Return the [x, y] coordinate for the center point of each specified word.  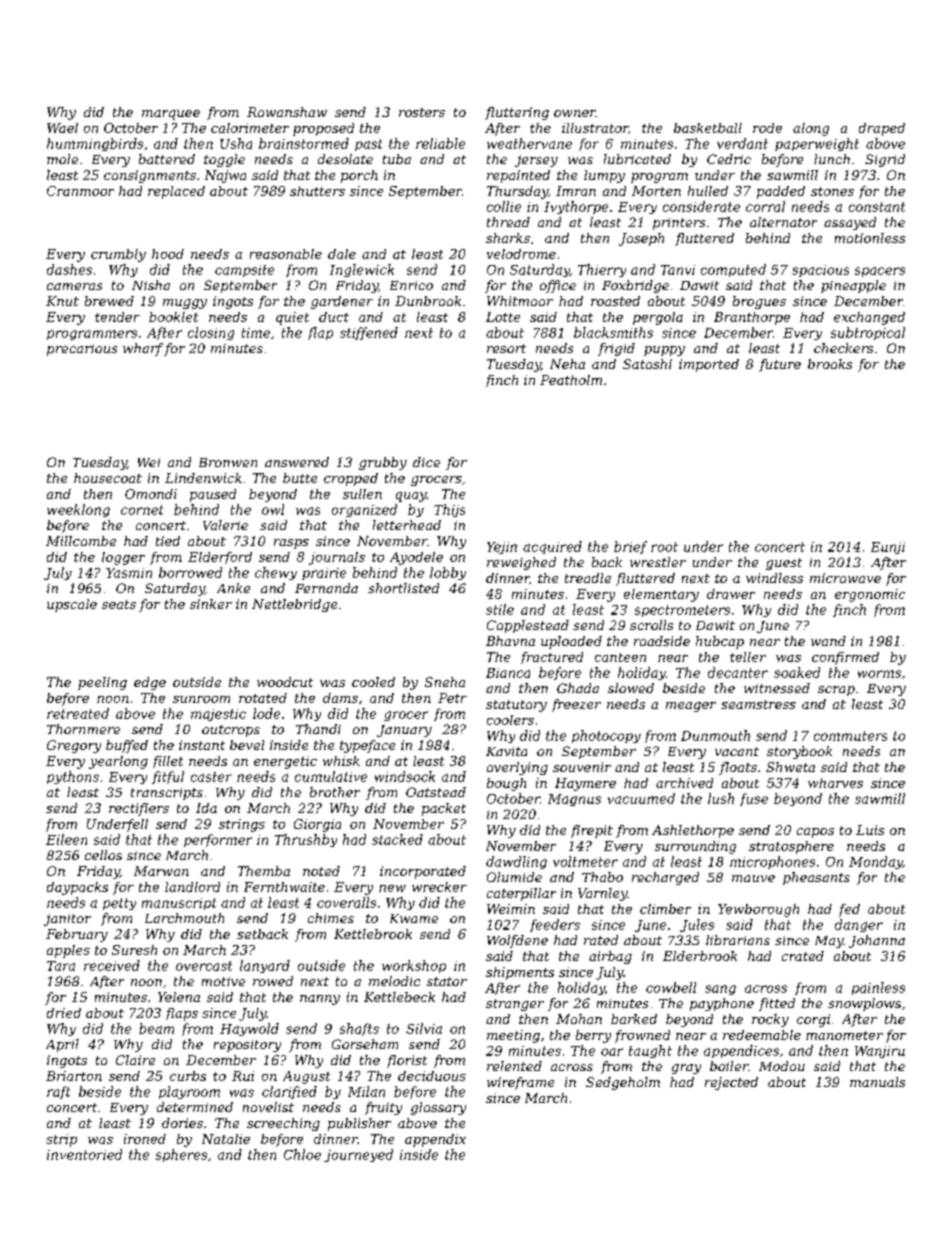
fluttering [517, 113]
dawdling [516, 862]
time [256, 333]
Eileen [66, 839]
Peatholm [571, 380]
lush [721, 798]
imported [709, 365]
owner [575, 113]
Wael [62, 128]
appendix [435, 1140]
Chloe [302, 1154]
